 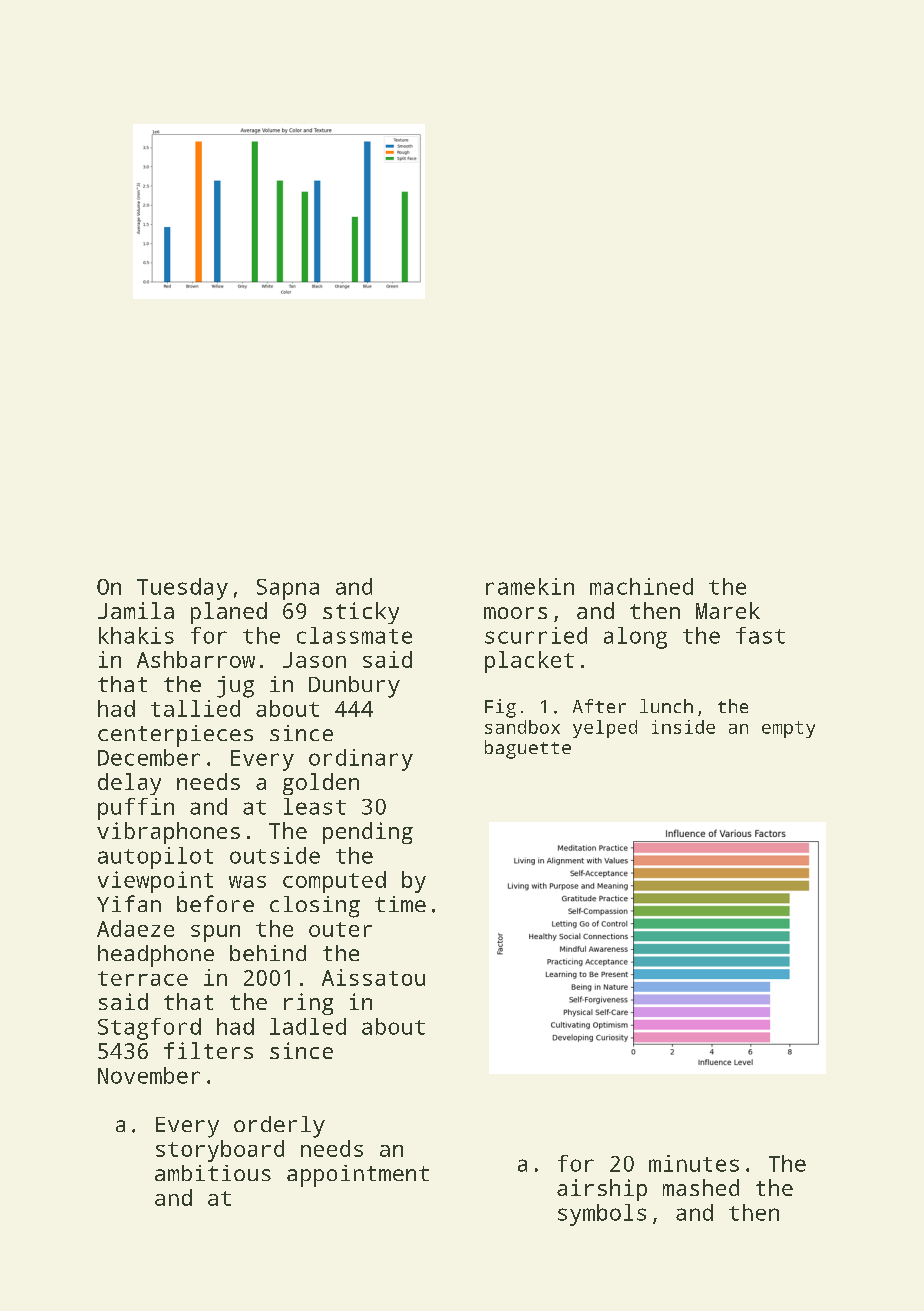 What do you see at coordinates (400, 904) in the screenshot?
I see `time` at bounding box center [400, 904].
